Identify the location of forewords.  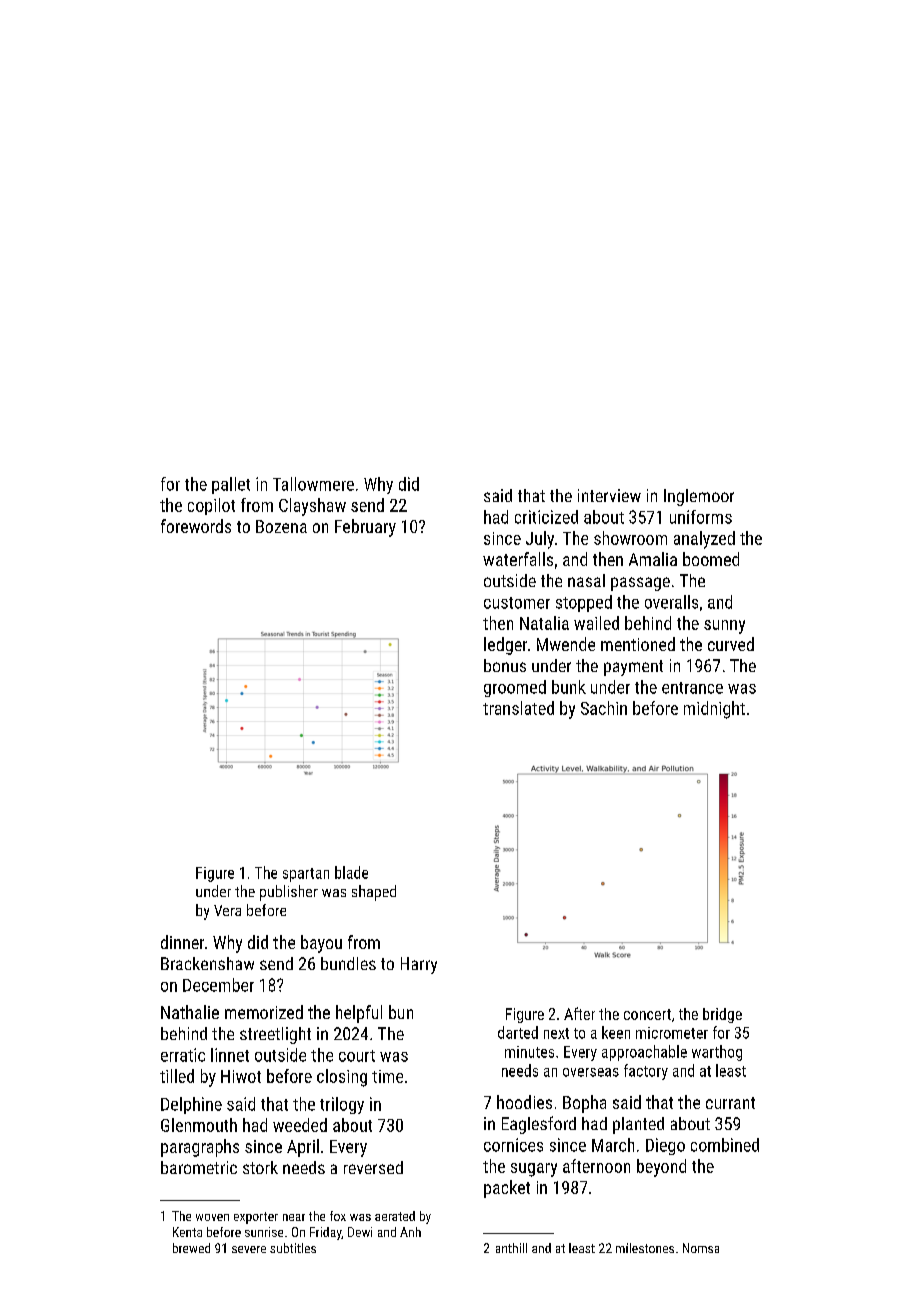
(196, 526).
